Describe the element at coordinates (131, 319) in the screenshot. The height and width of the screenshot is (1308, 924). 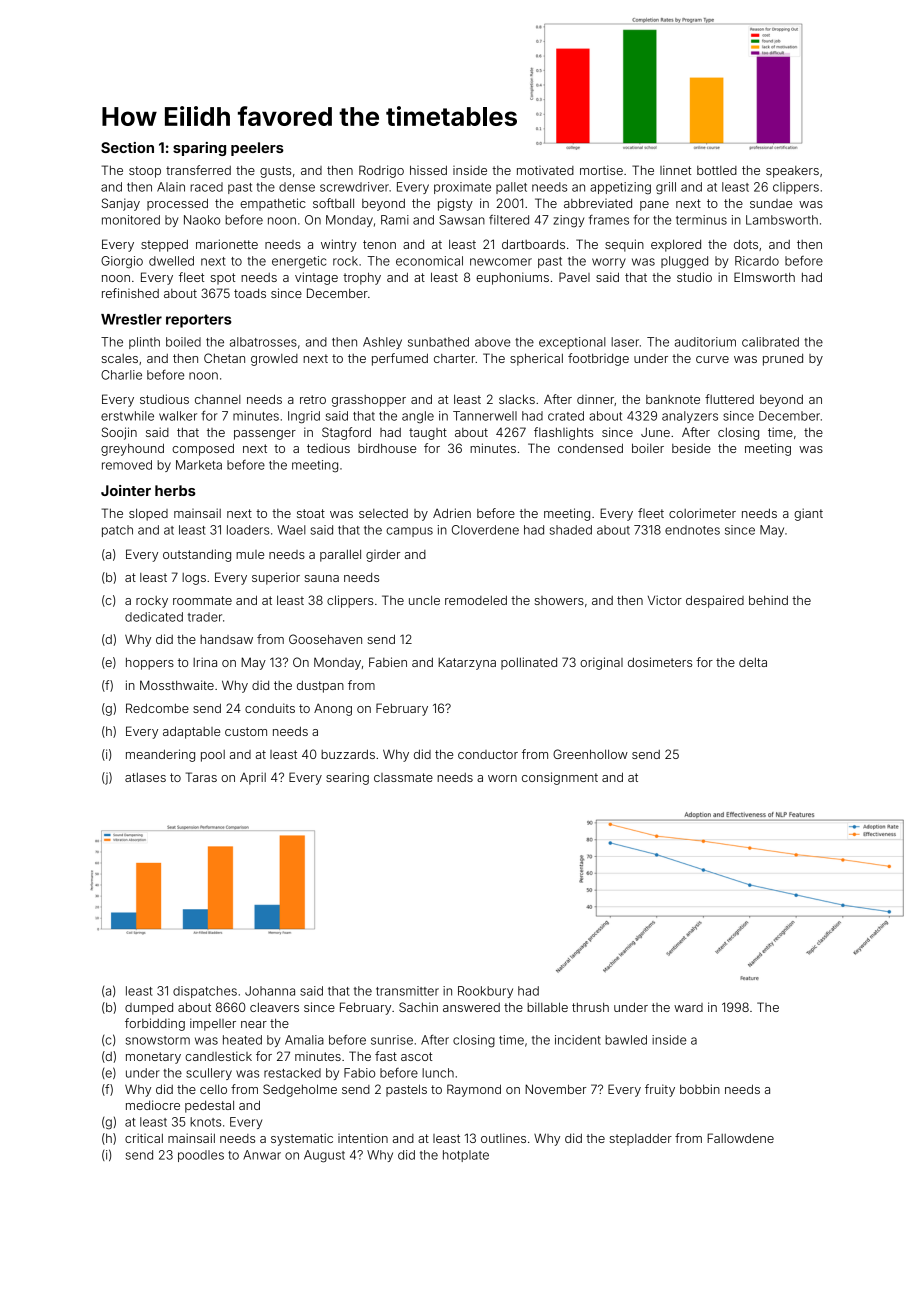
I see `Wrestler` at that location.
